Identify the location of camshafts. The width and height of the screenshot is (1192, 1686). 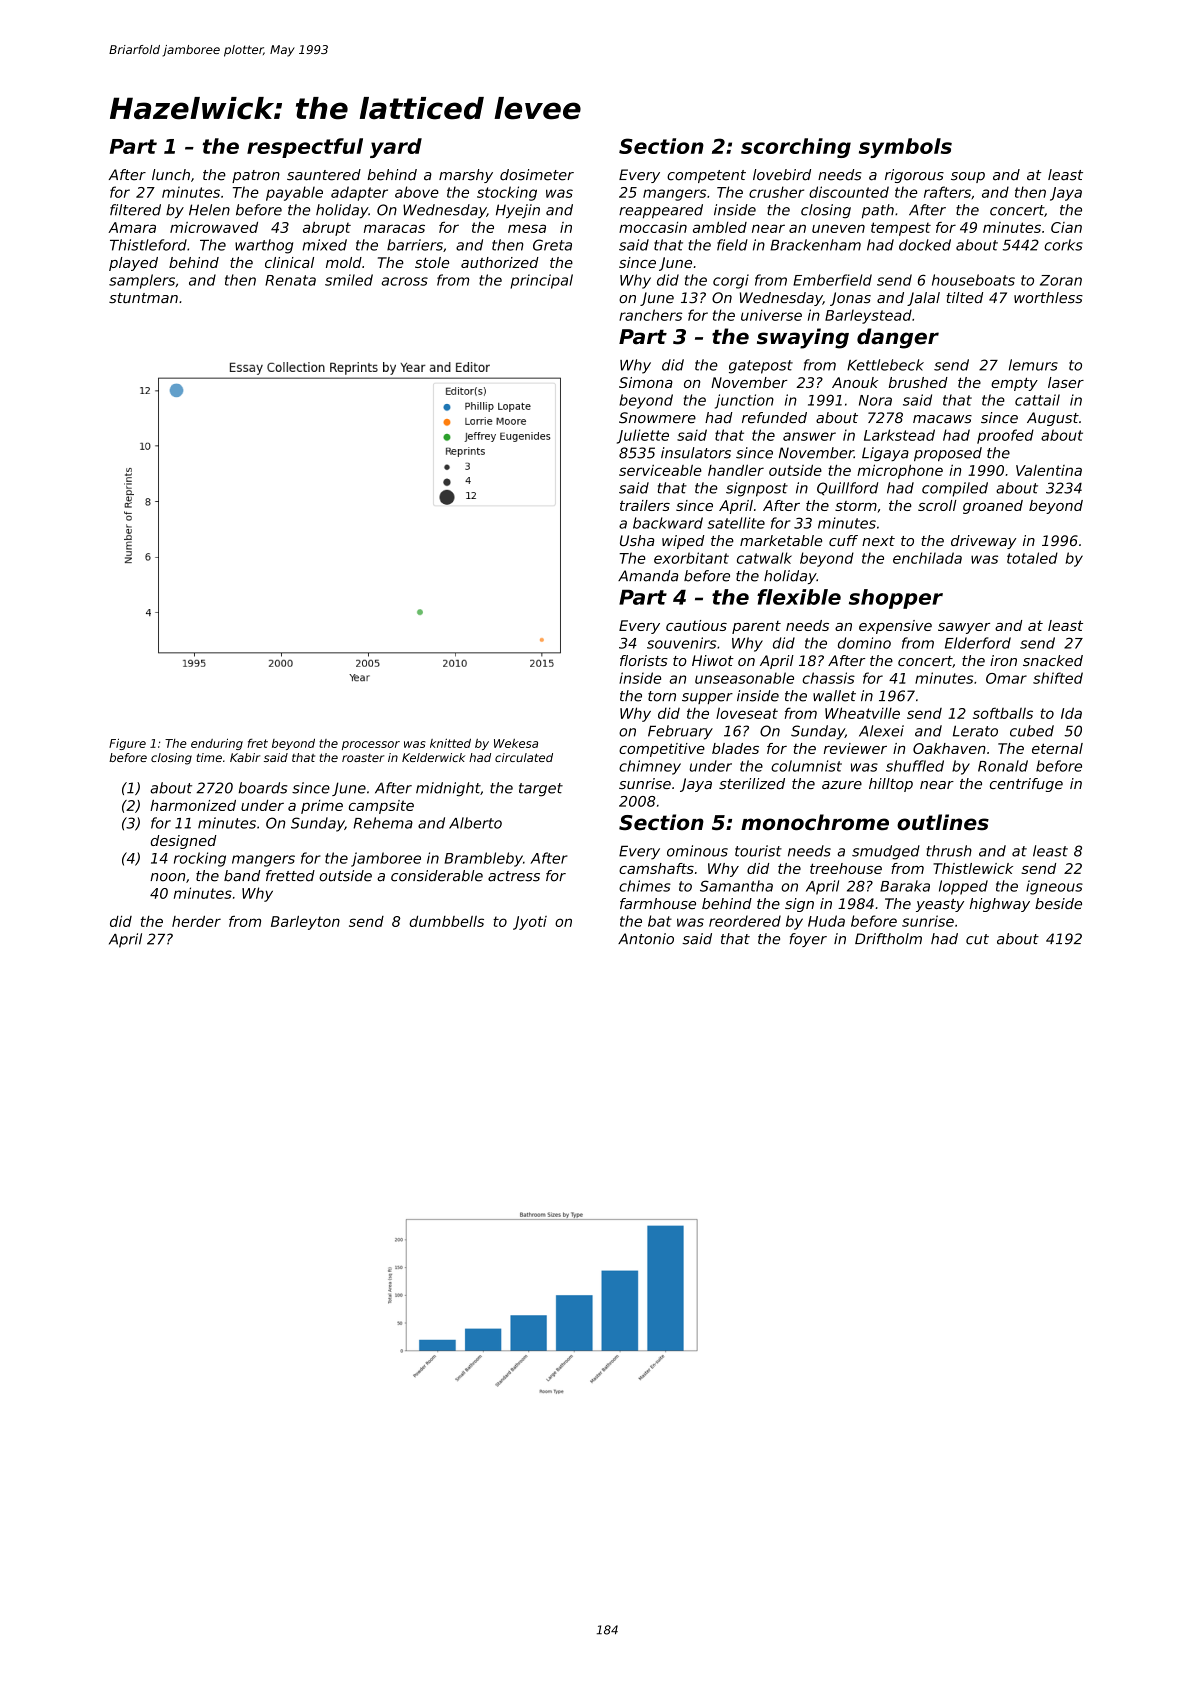
(656, 868).
